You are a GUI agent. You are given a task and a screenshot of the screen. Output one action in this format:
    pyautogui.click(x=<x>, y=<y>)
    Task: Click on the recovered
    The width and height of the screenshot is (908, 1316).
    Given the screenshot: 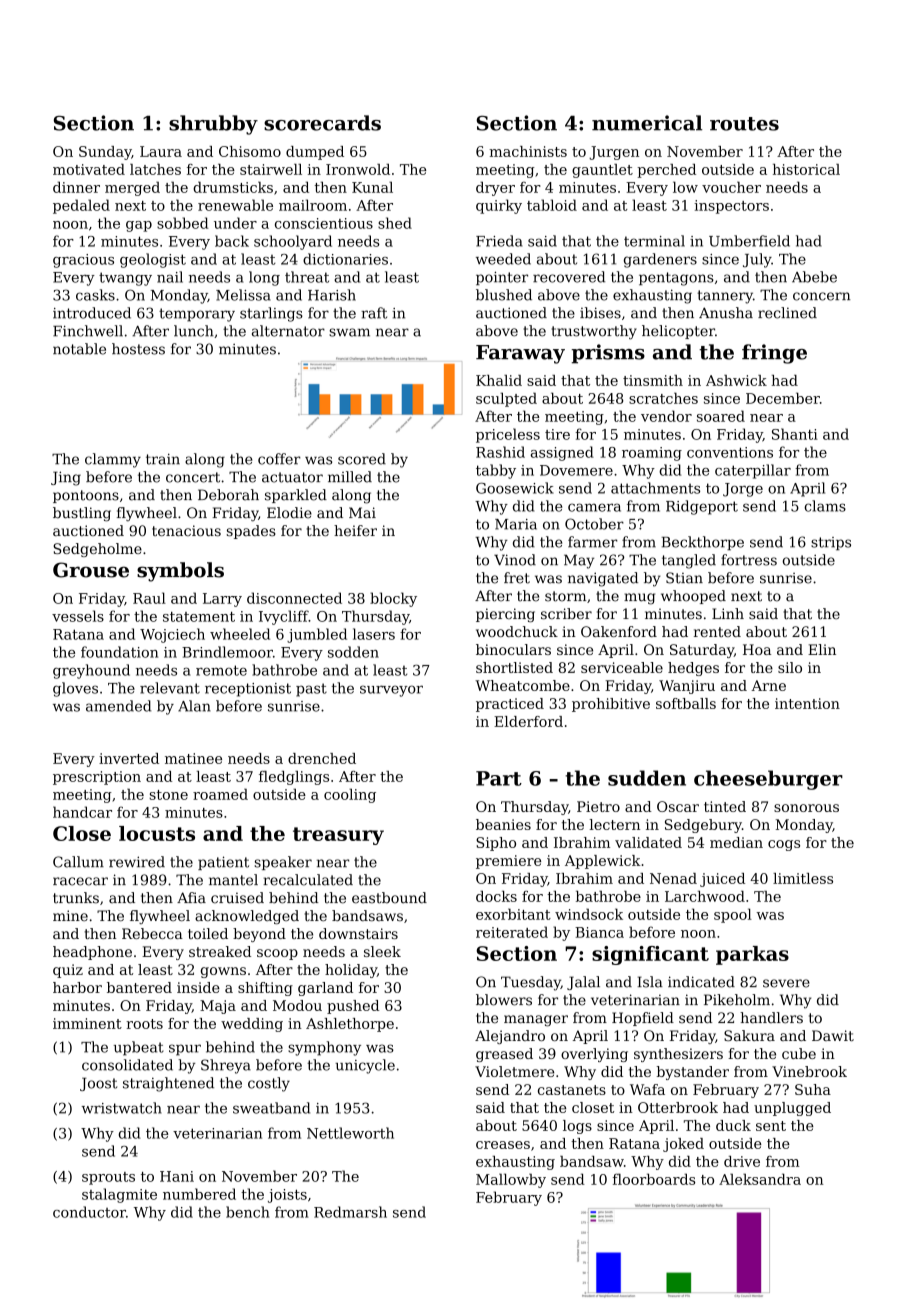 What is the action you would take?
    pyautogui.click(x=569, y=277)
